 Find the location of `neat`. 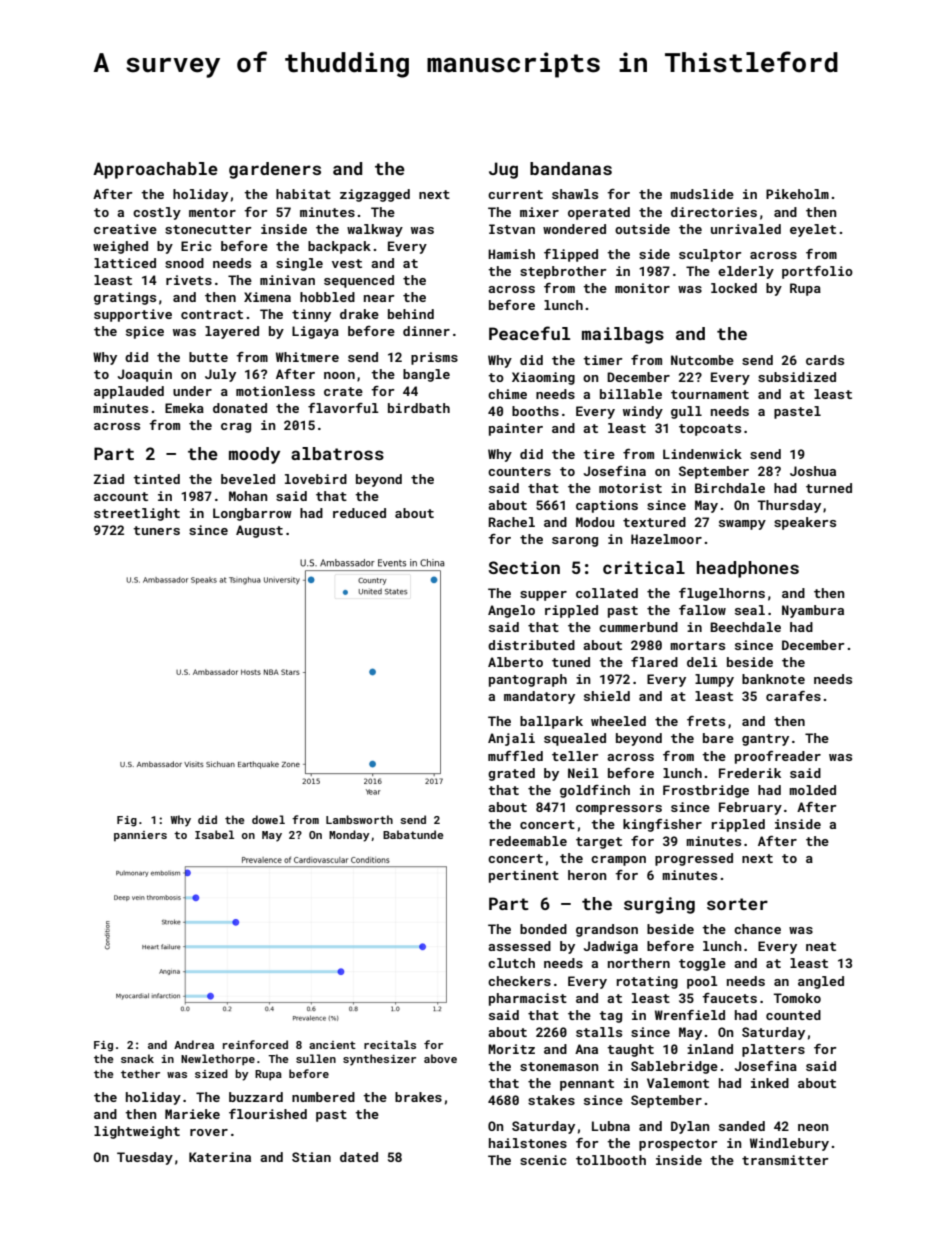

neat is located at coordinates (821, 946).
